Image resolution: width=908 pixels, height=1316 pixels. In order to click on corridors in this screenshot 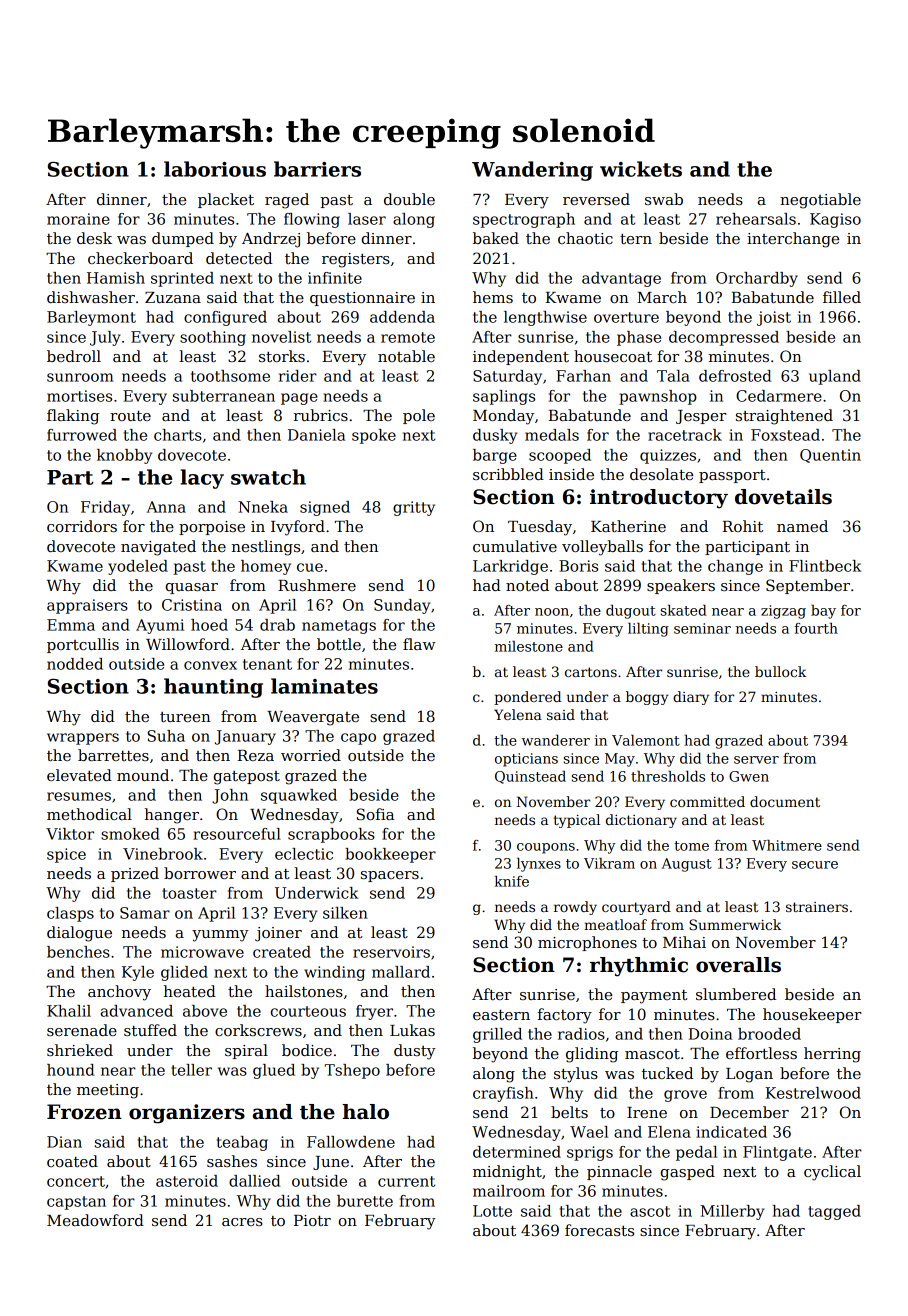, I will do `click(82, 526)`.
